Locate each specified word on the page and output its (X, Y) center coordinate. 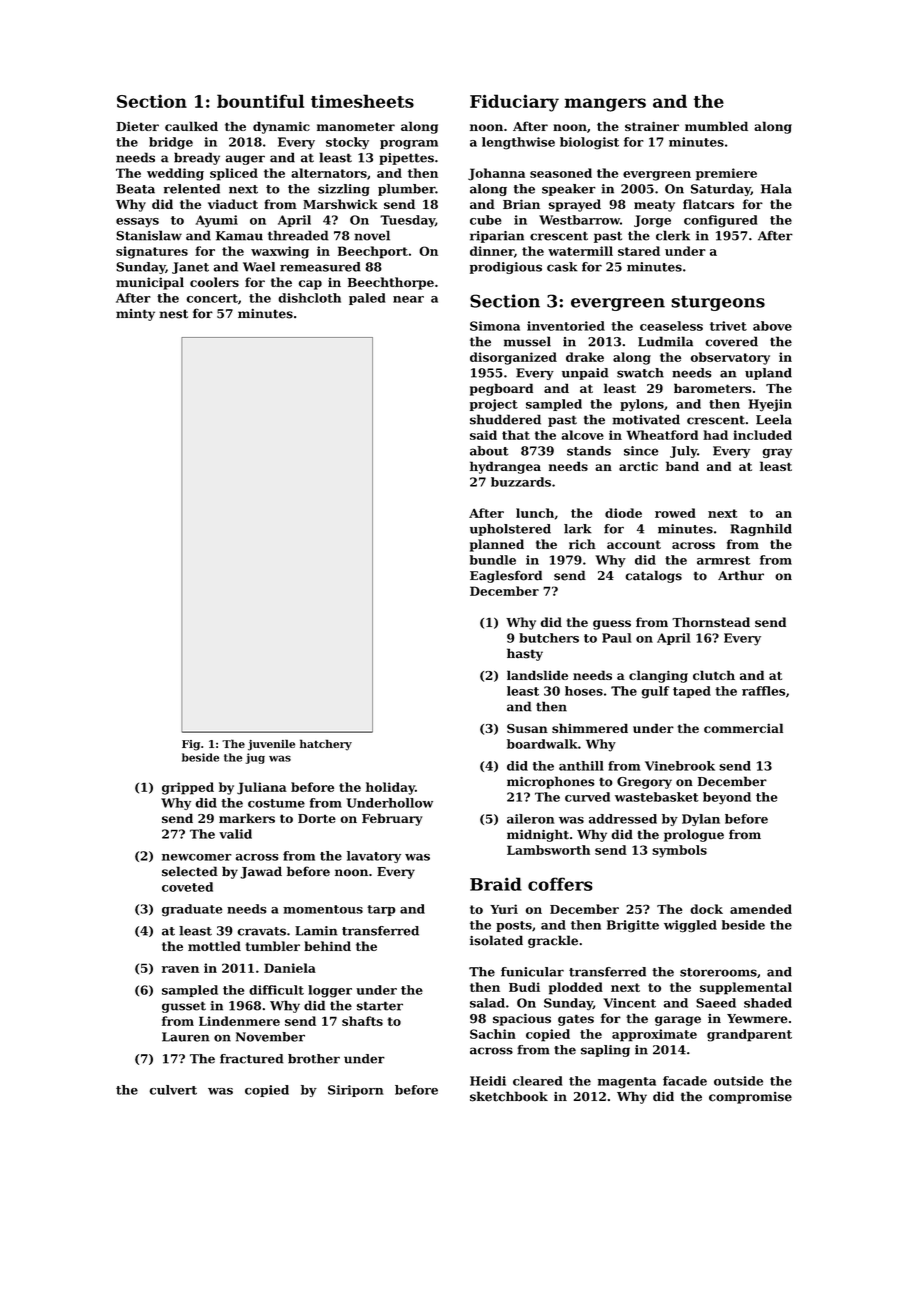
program (409, 145)
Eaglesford (506, 576)
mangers (605, 105)
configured (721, 221)
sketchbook (509, 1096)
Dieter (137, 126)
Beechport (373, 252)
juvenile (271, 745)
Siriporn (356, 1091)
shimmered (590, 728)
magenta (627, 1083)
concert (212, 298)
